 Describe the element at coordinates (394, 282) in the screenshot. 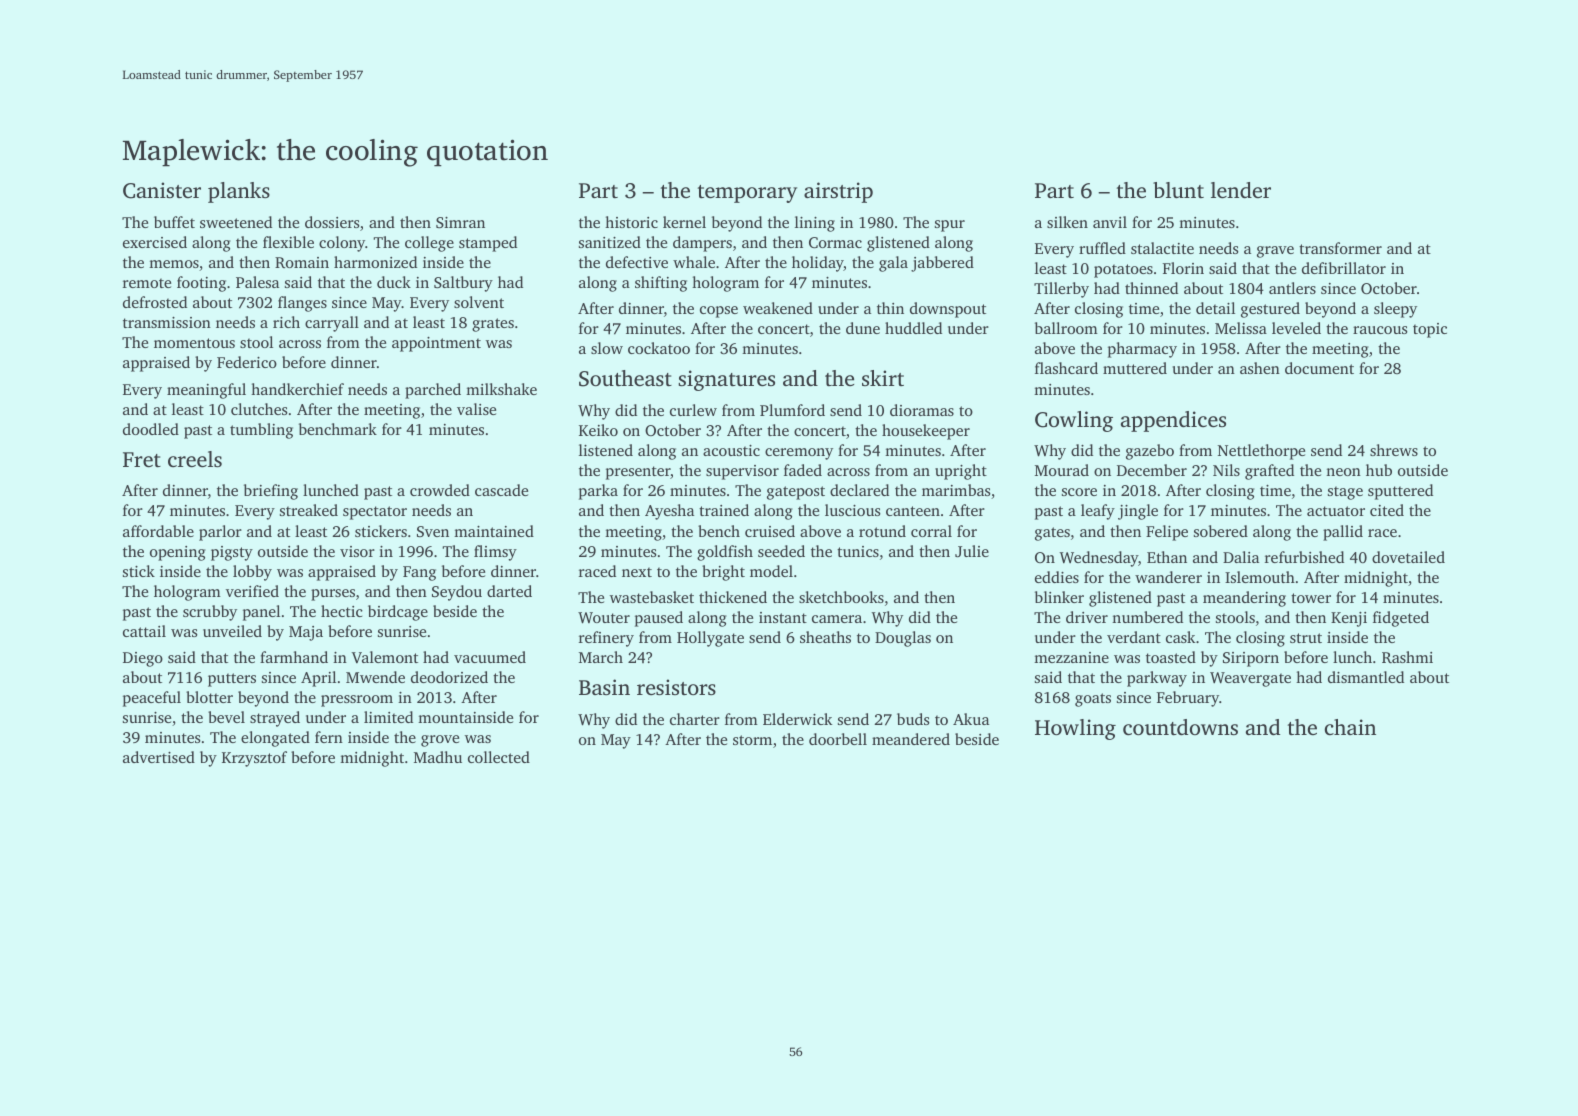

I see `duck` at that location.
